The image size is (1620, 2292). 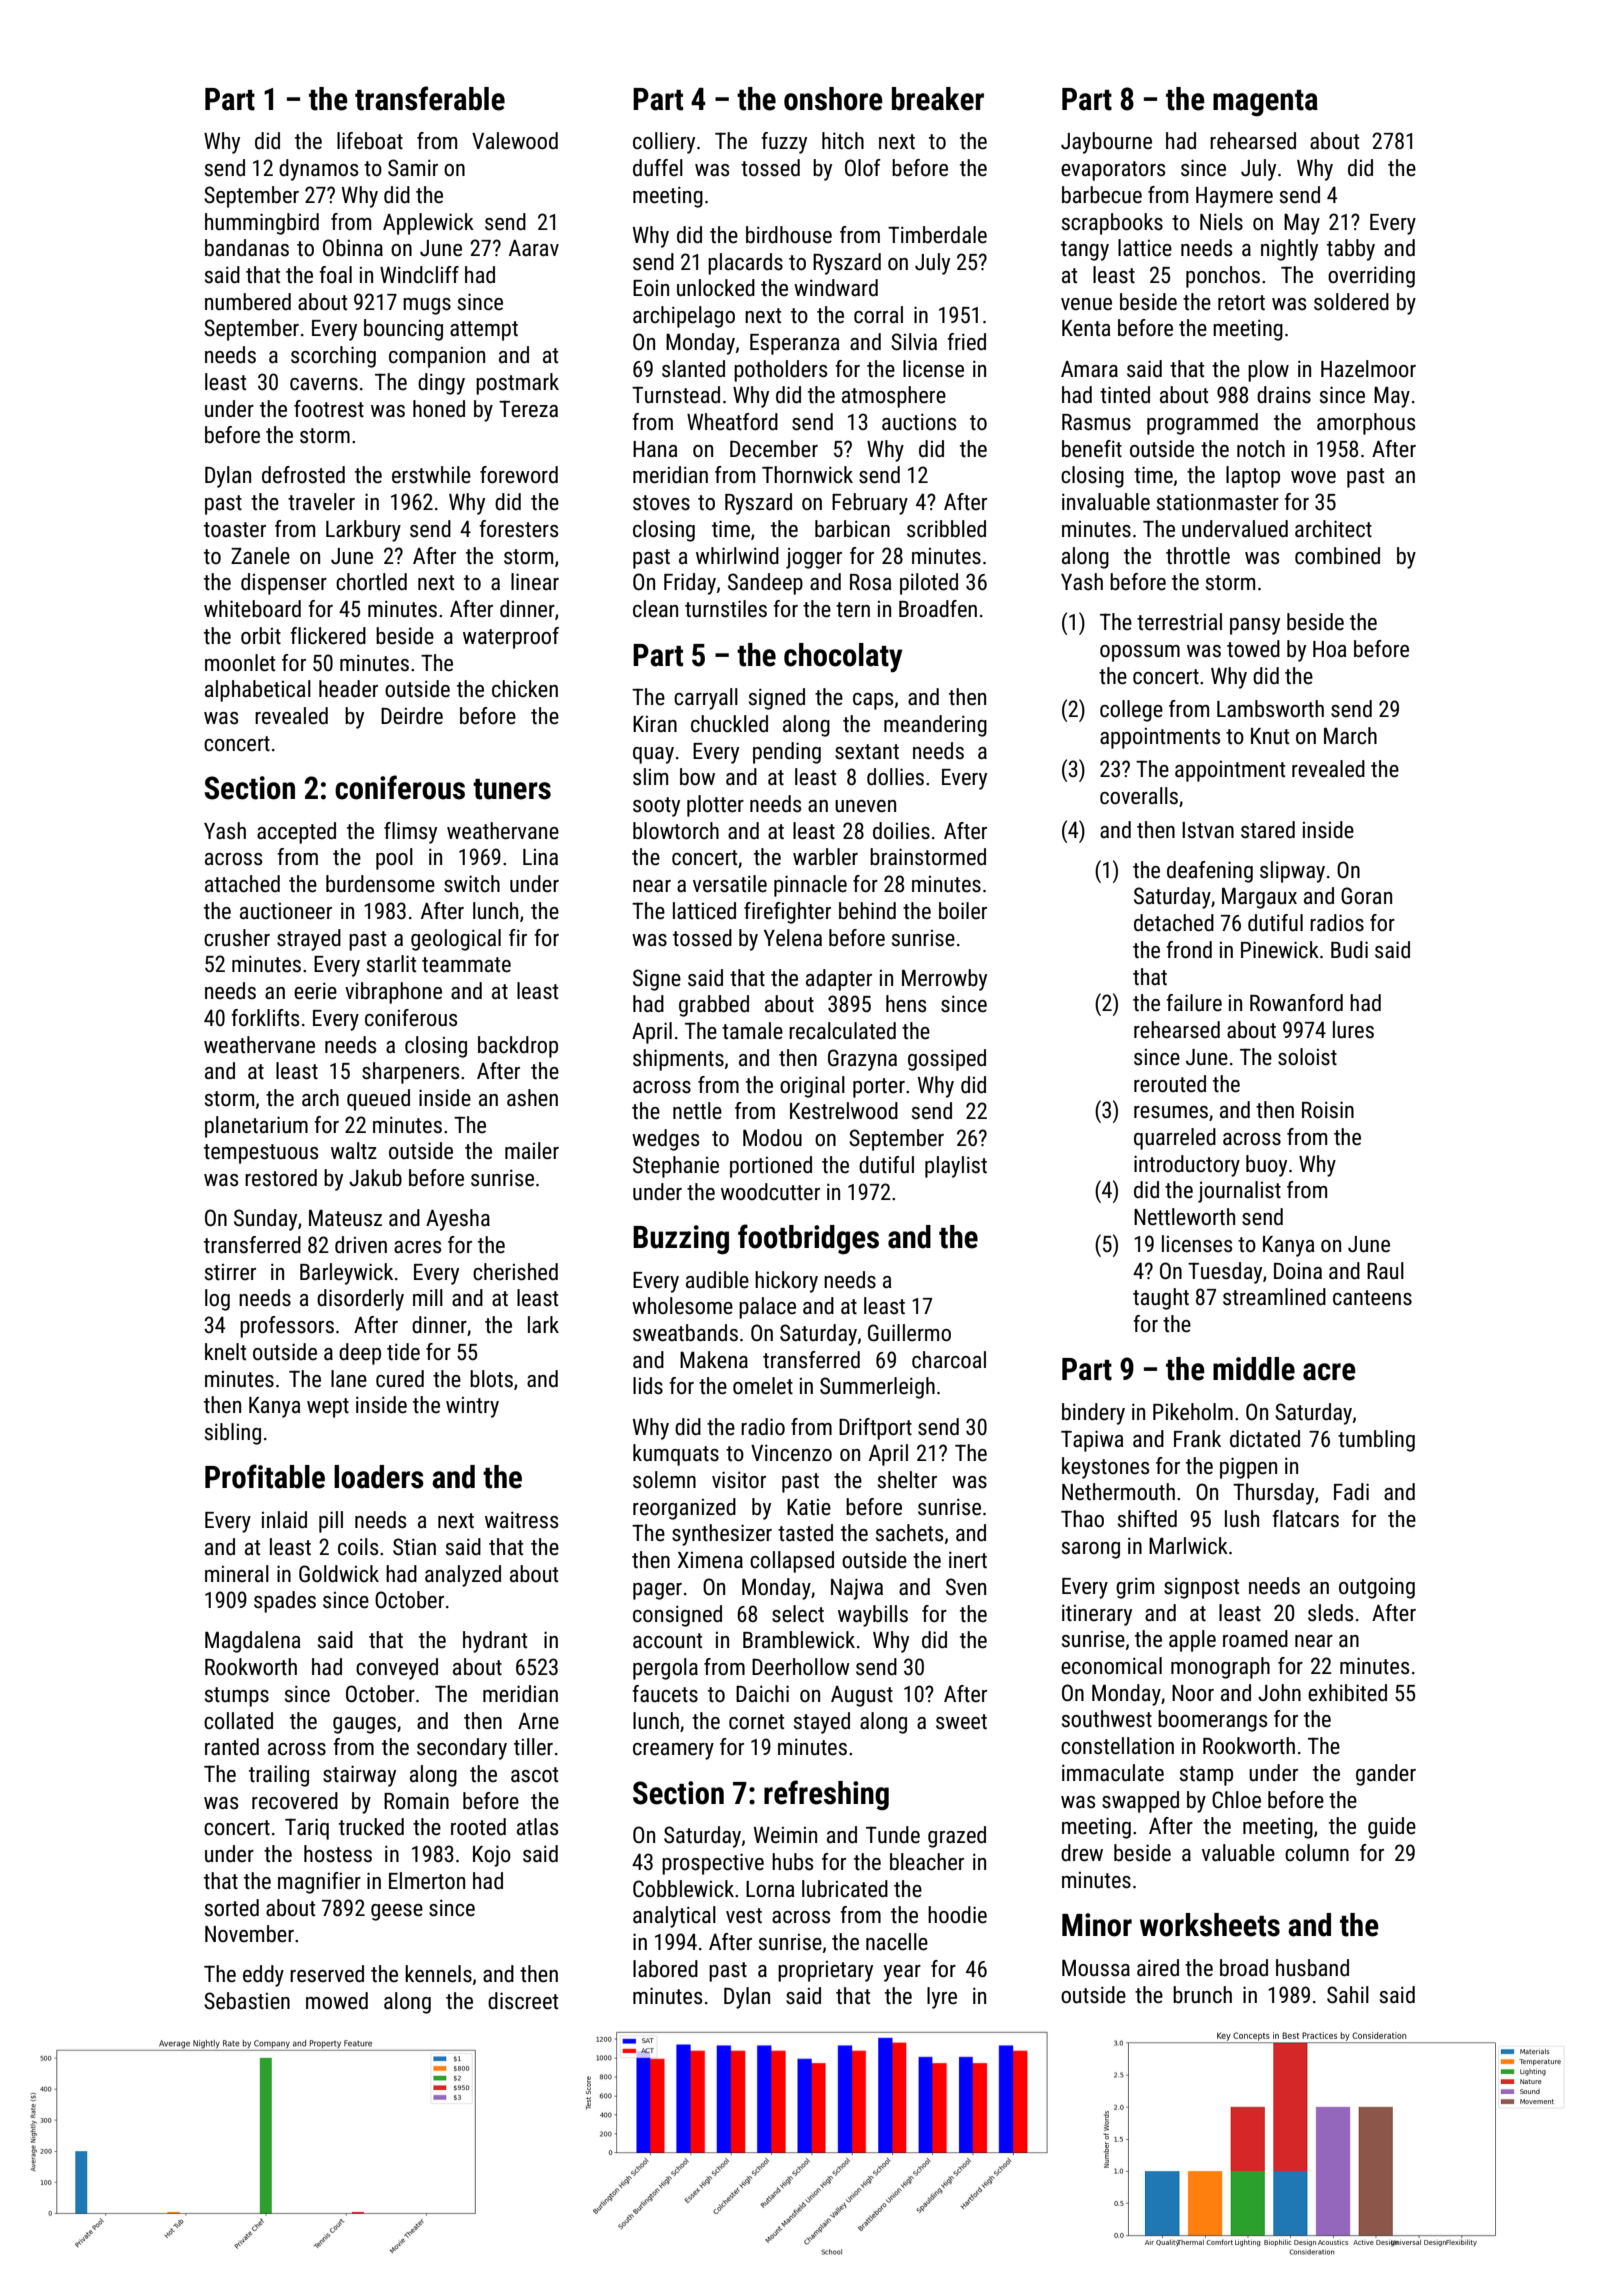 I want to click on breaker, so click(x=938, y=99).
